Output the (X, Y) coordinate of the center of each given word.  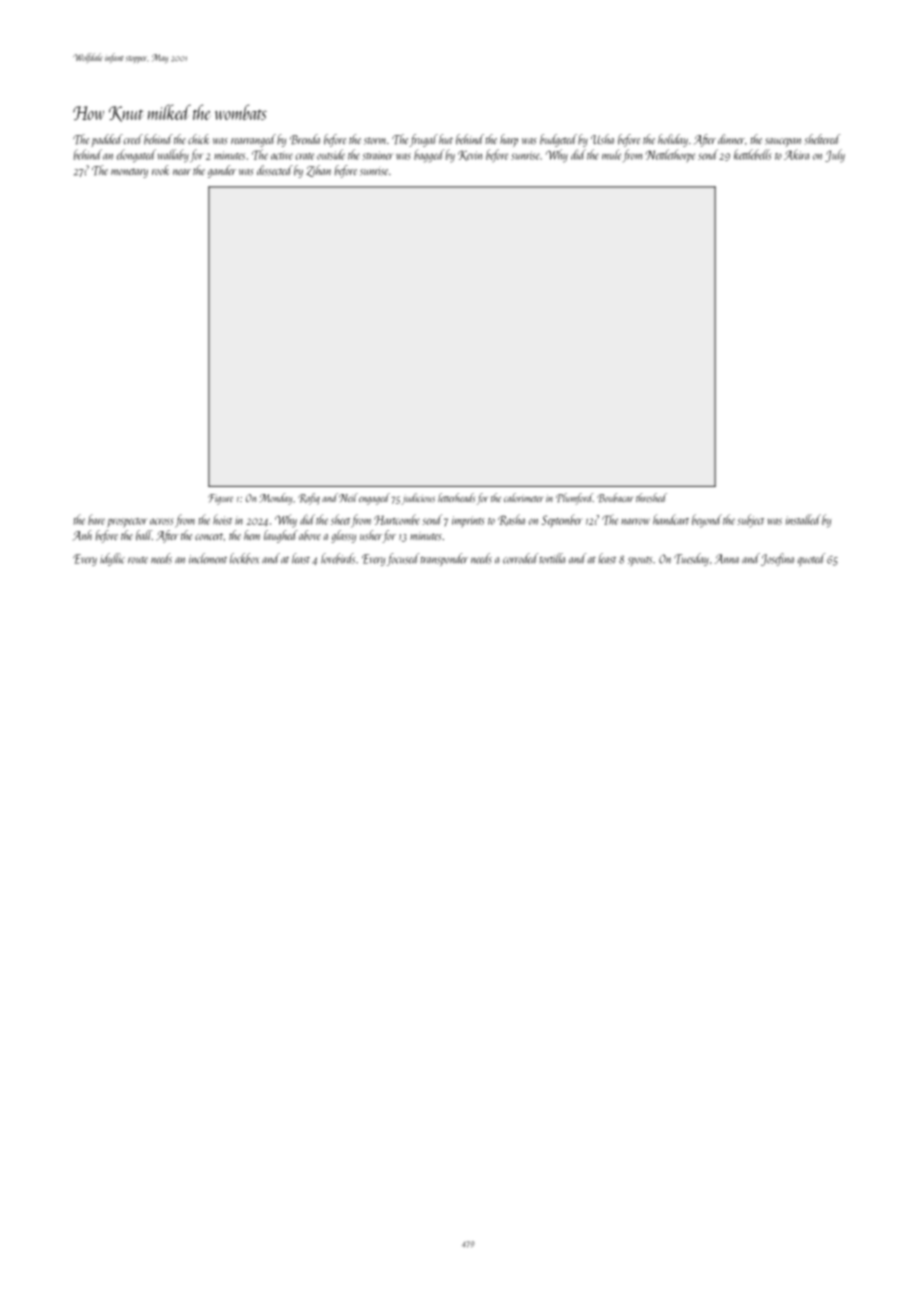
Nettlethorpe (670, 156)
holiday (673, 140)
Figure (220, 499)
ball (144, 535)
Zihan (318, 171)
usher (371, 535)
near (182, 172)
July (835, 156)
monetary (129, 173)
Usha (602, 139)
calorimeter (523, 497)
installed (803, 519)
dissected (275, 170)
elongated (136, 156)
